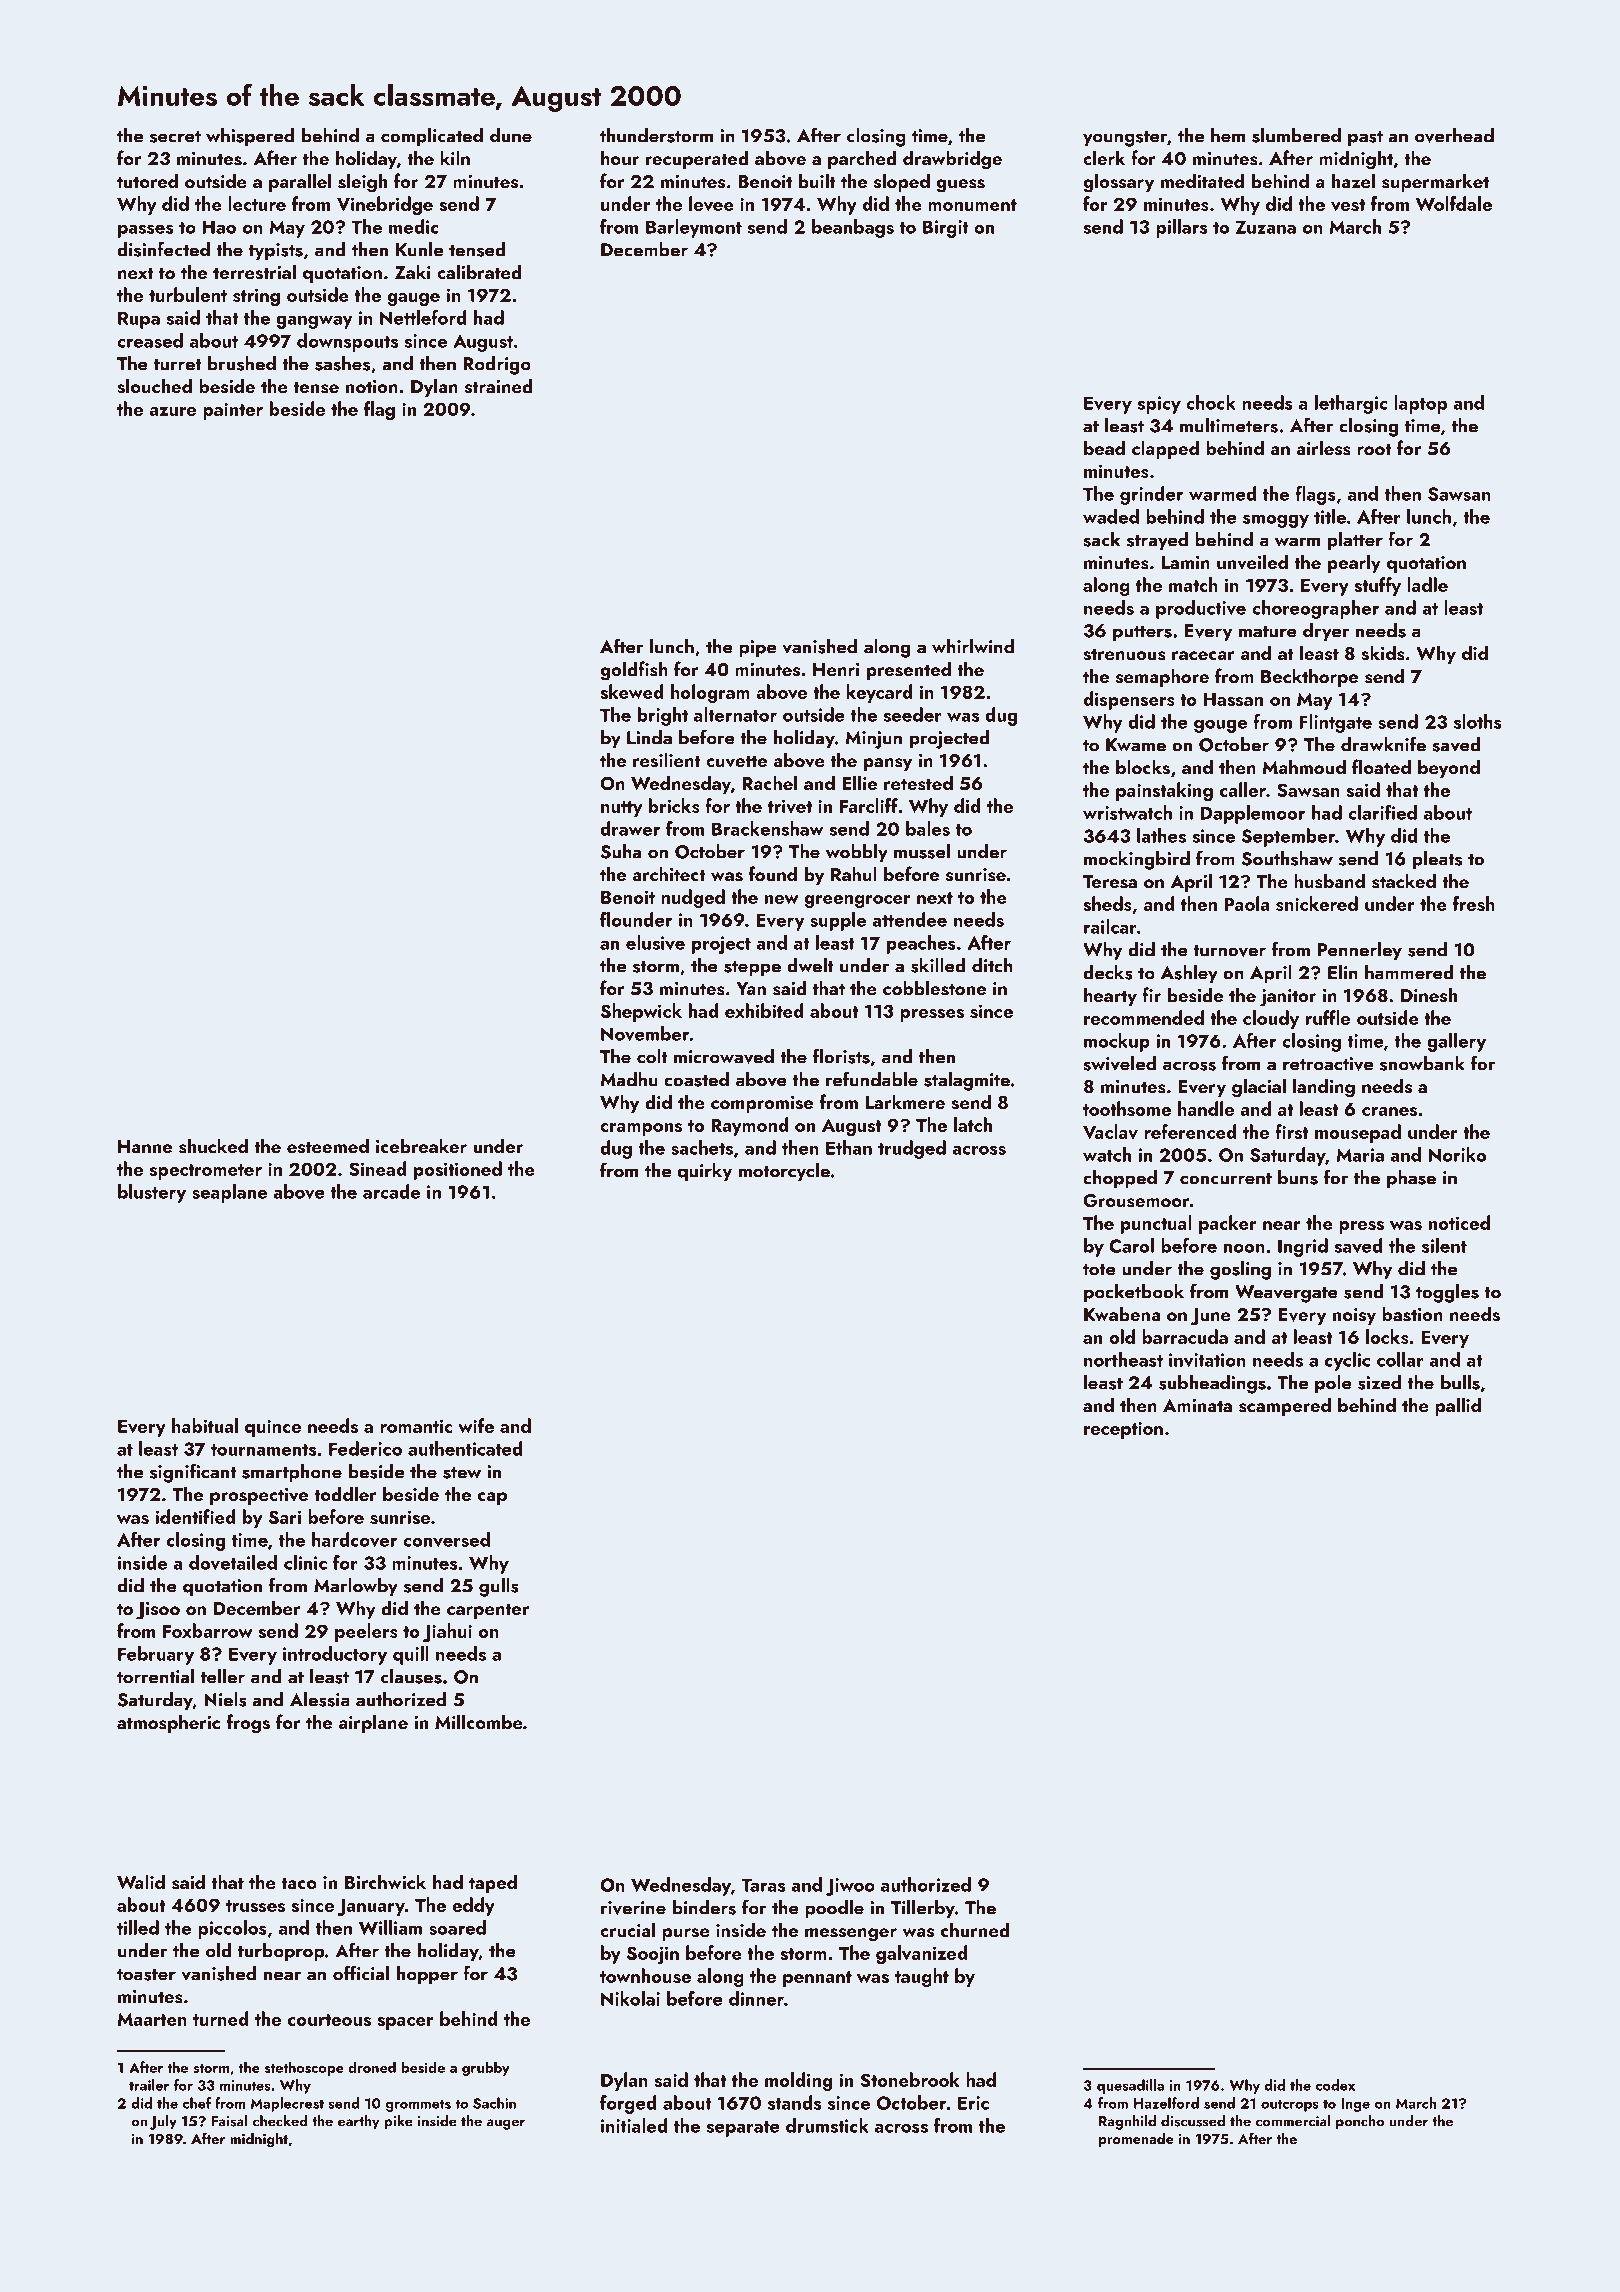 This screenshot has height=2292, width=1620. Describe the element at coordinates (1110, 1131) in the screenshot. I see `Vaclav` at that location.
